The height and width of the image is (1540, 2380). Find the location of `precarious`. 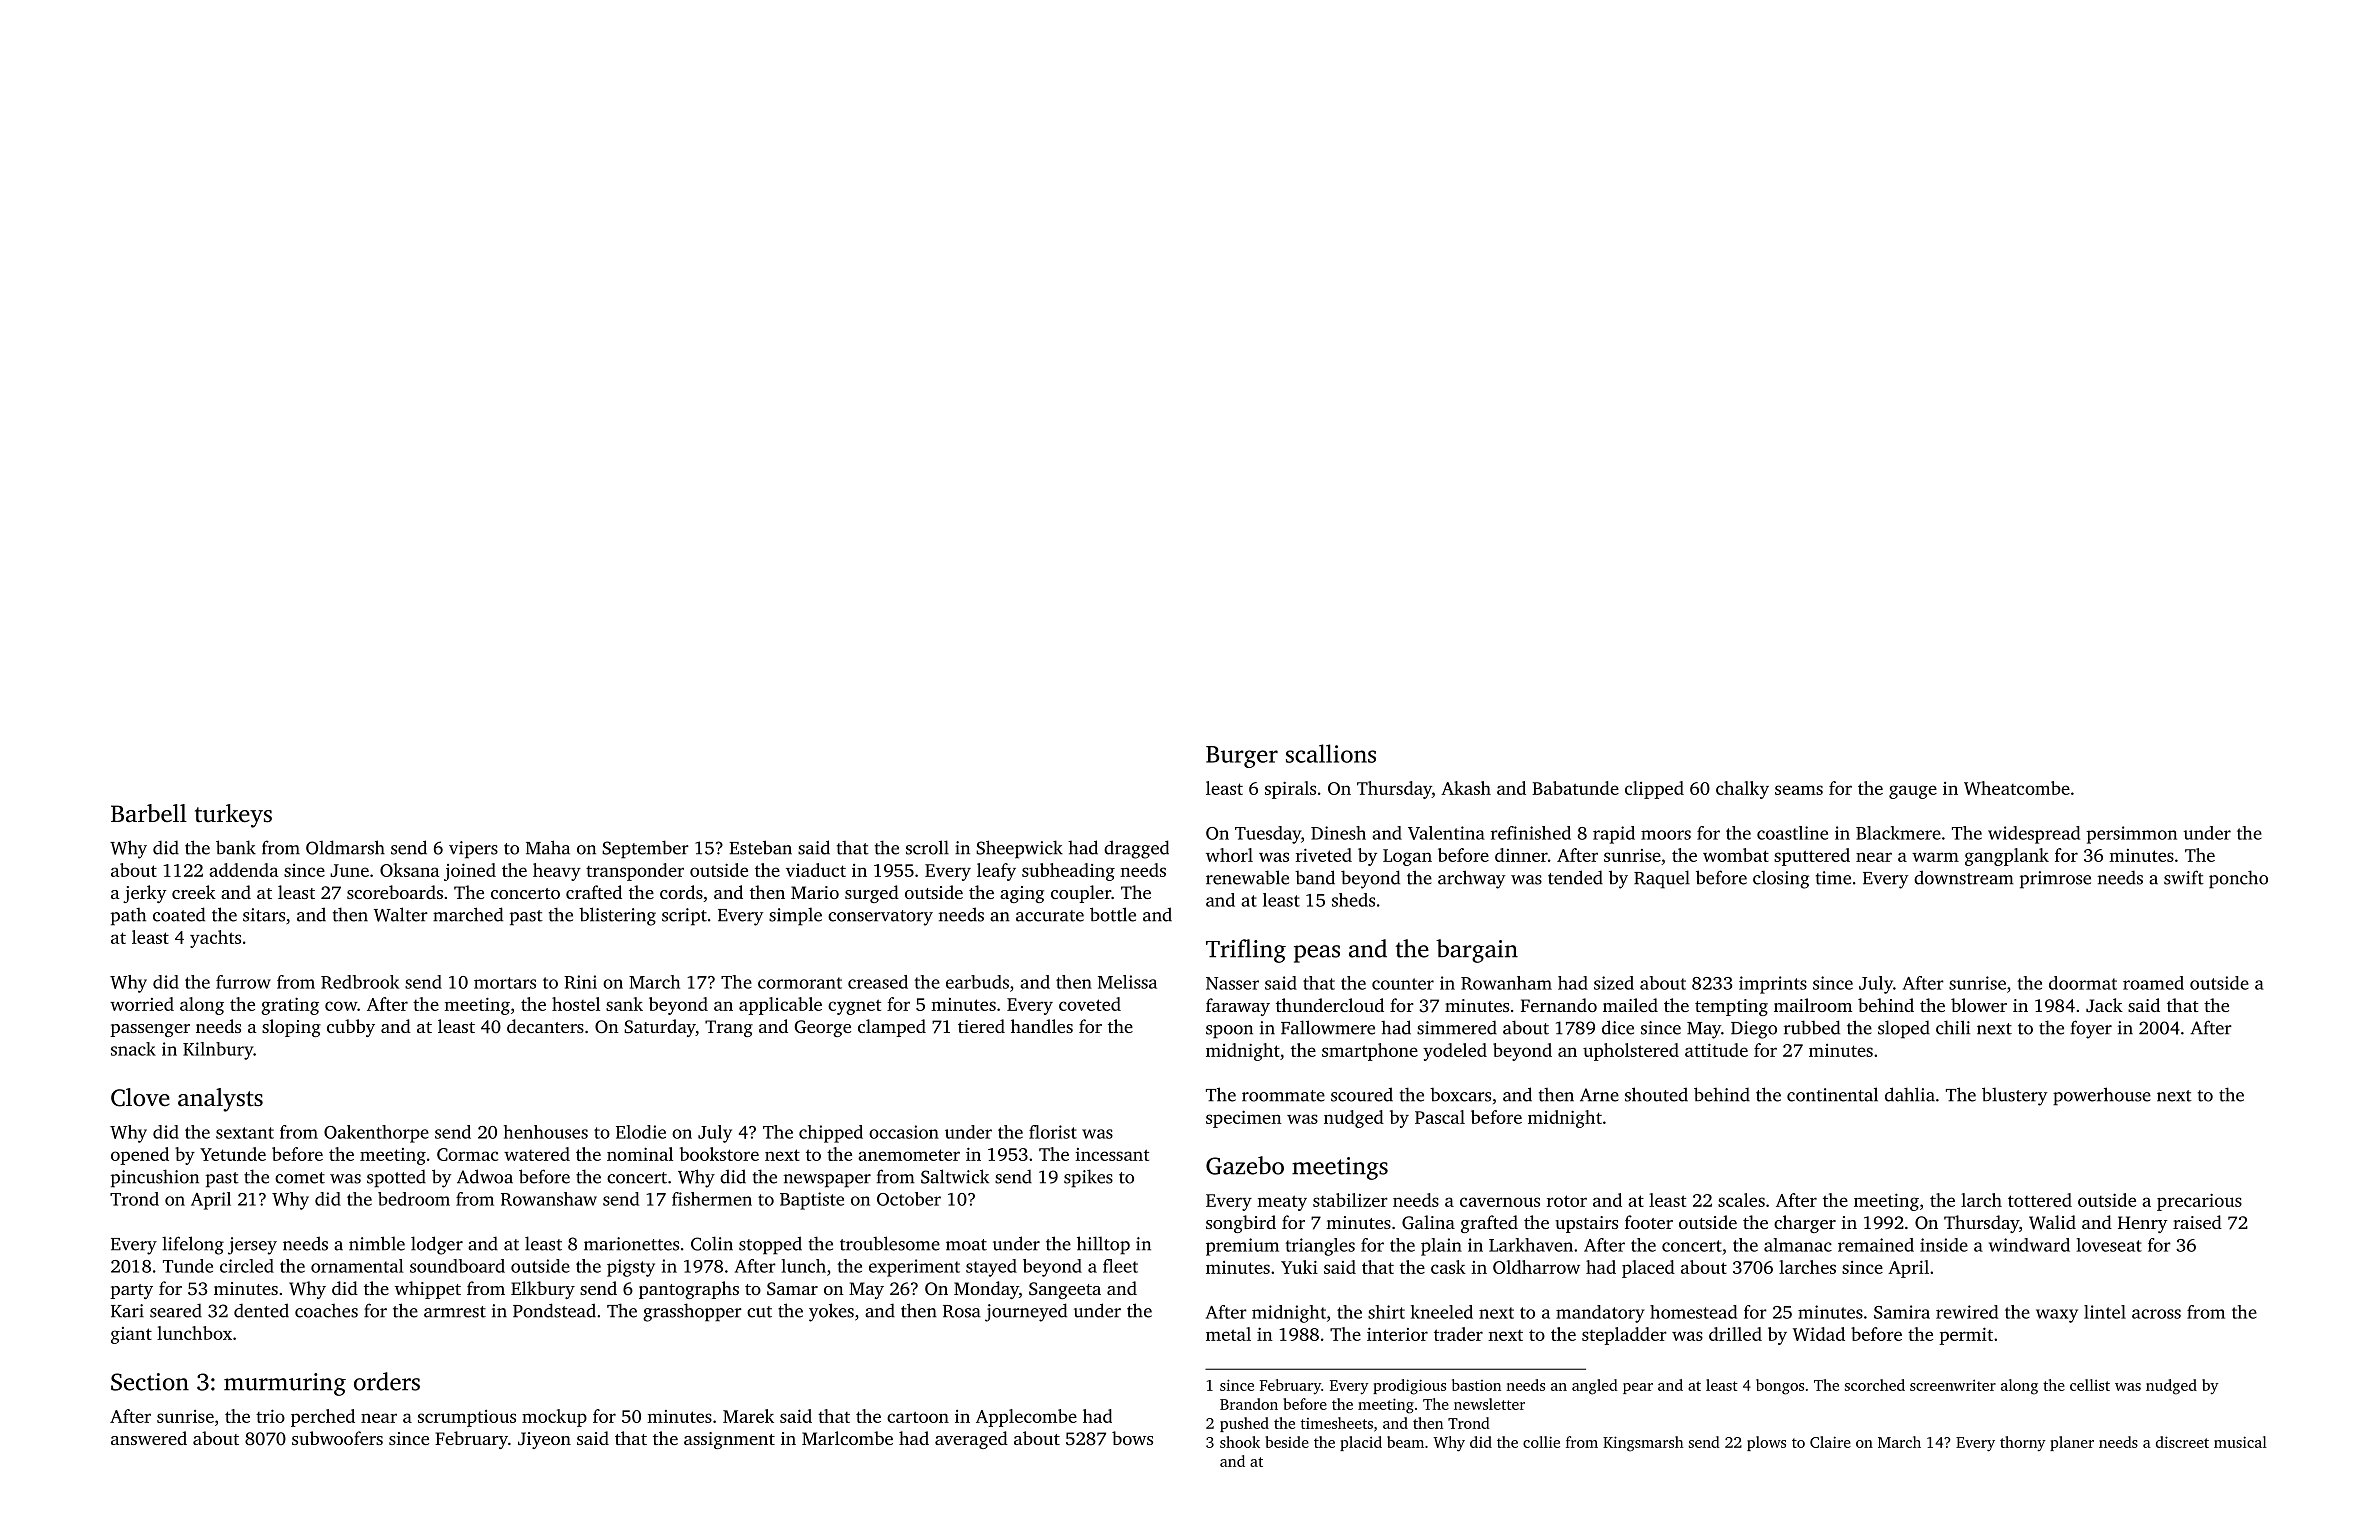

precarious is located at coordinates (2199, 1202).
